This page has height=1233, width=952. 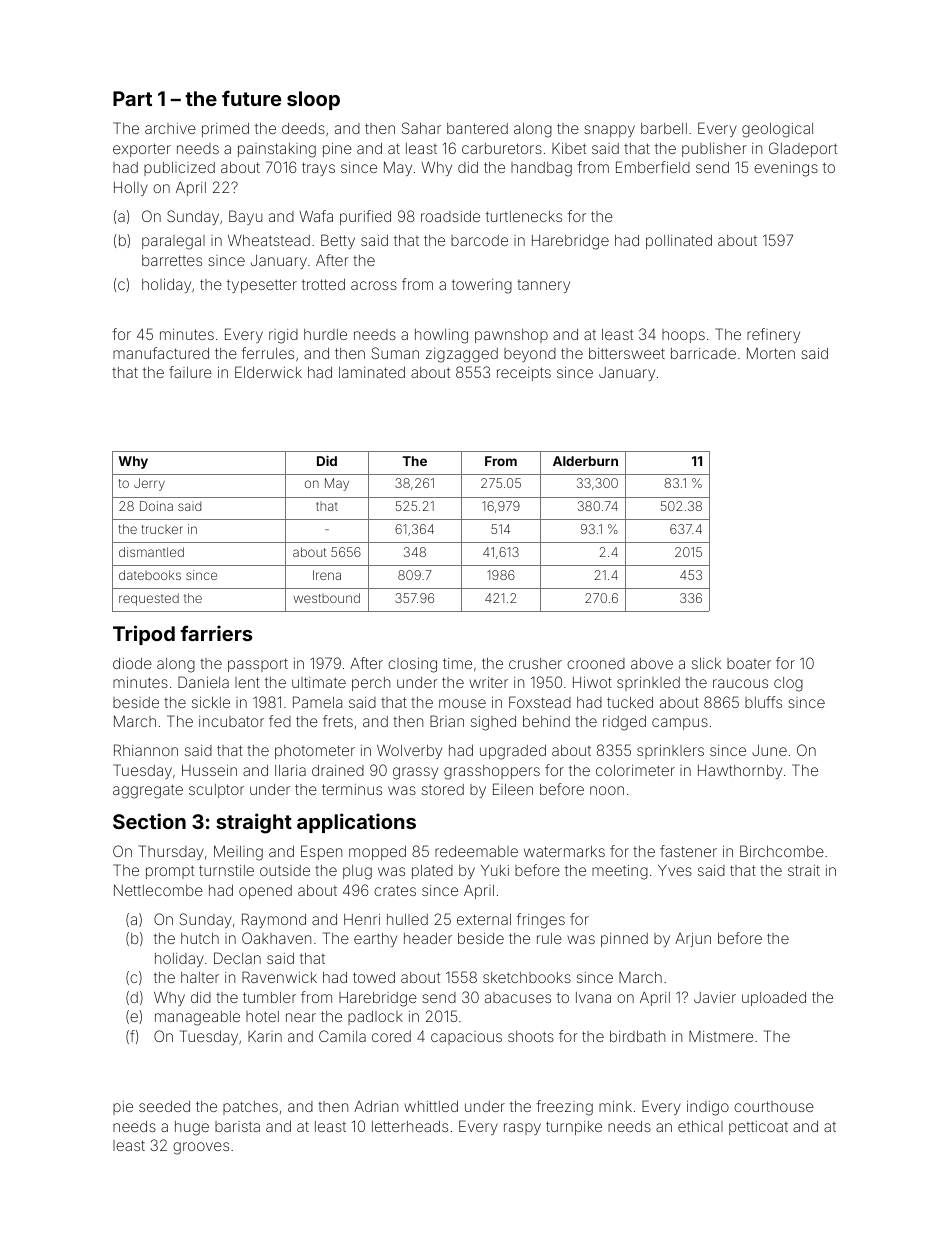 I want to click on raspy, so click(x=522, y=1129).
